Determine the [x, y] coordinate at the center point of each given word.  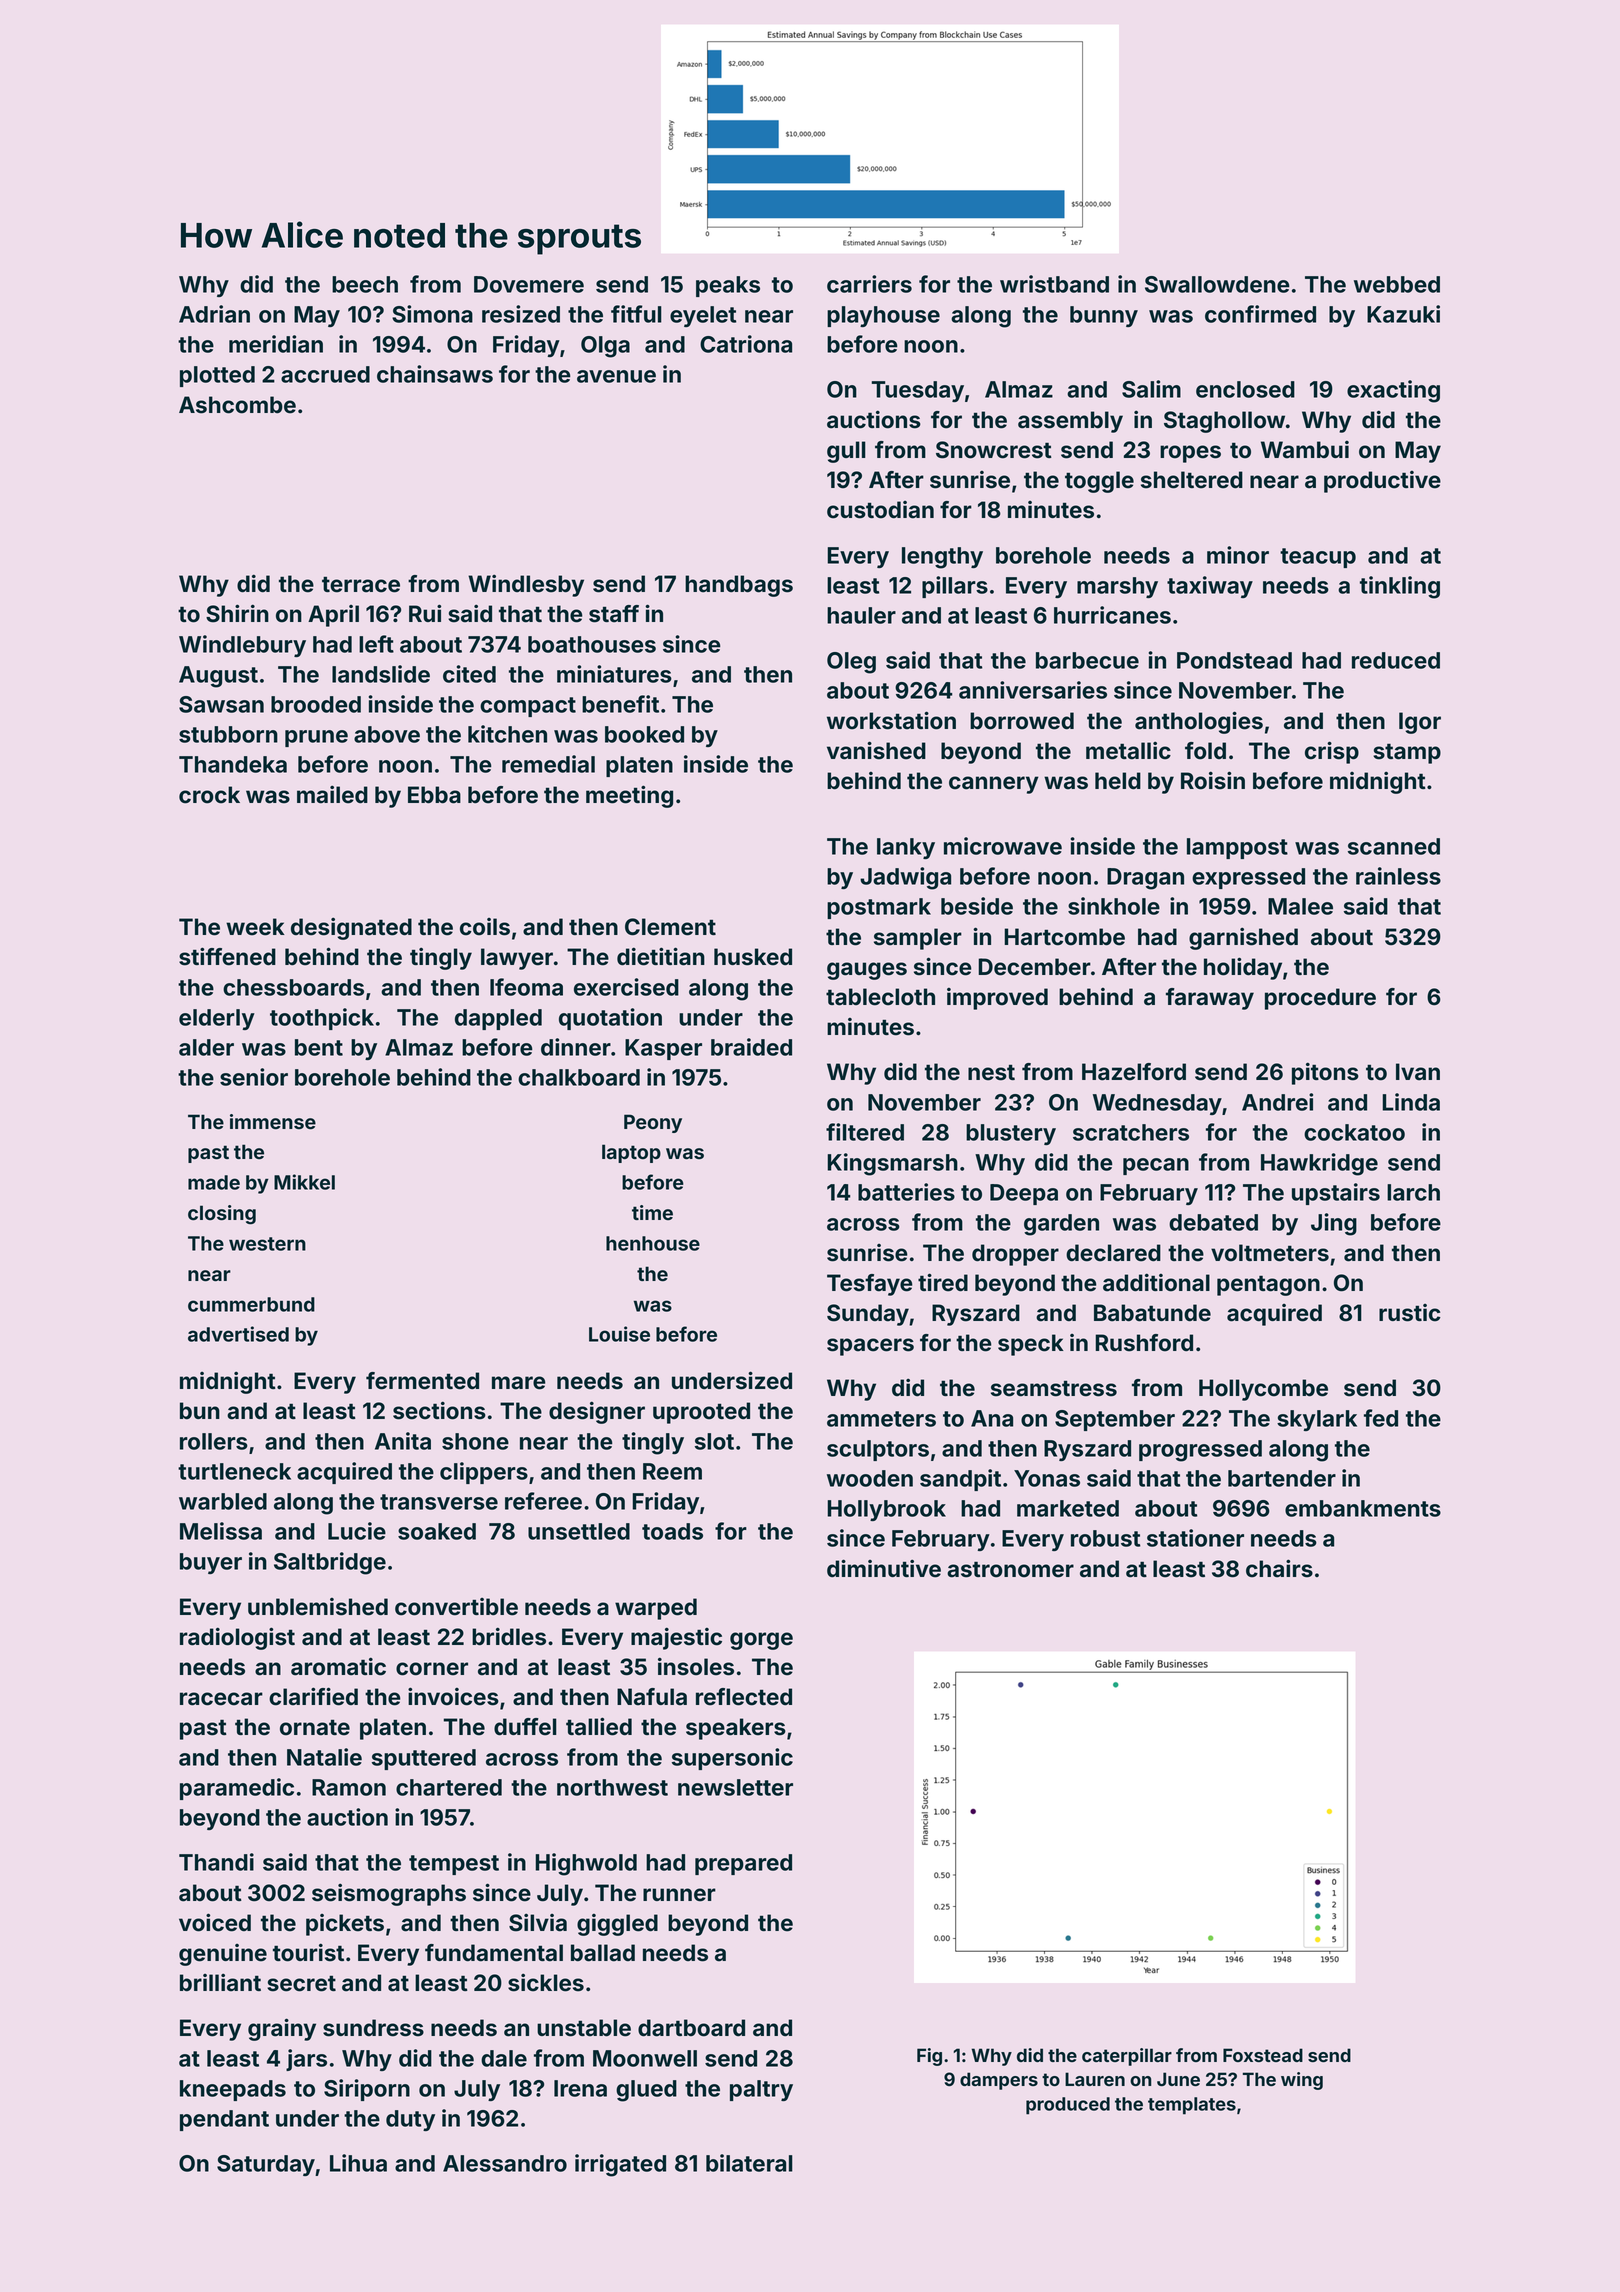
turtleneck [234, 1471]
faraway [1210, 999]
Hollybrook [886, 1510]
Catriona [746, 344]
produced [1068, 2106]
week [255, 927]
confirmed [1260, 314]
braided [751, 1047]
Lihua [358, 2163]
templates [1192, 2106]
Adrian [214, 314]
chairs [1279, 1568]
